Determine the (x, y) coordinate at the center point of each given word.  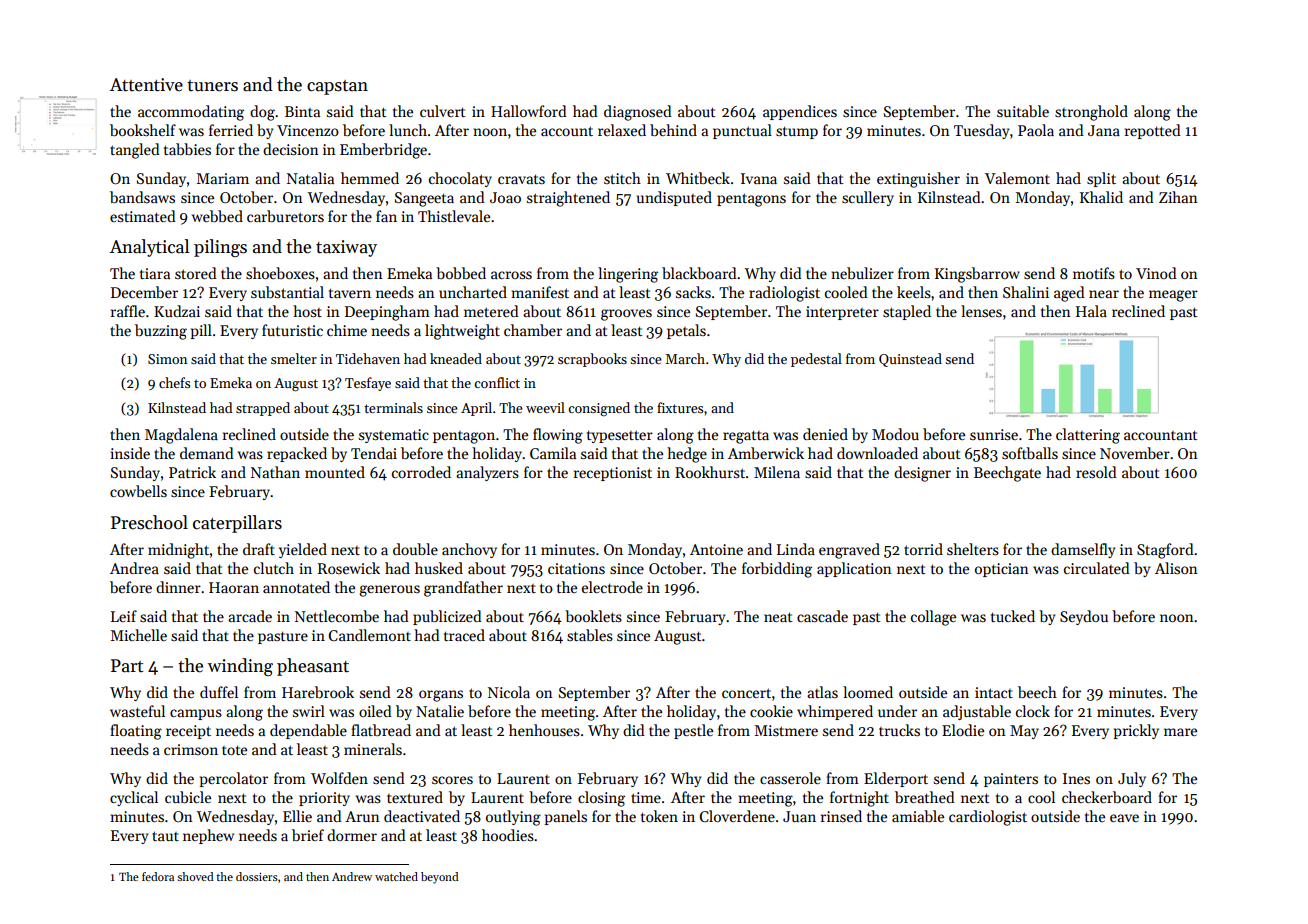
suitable (1023, 111)
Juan (799, 816)
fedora (158, 876)
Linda (796, 549)
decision (291, 149)
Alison (1176, 568)
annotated (296, 587)
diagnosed (638, 113)
